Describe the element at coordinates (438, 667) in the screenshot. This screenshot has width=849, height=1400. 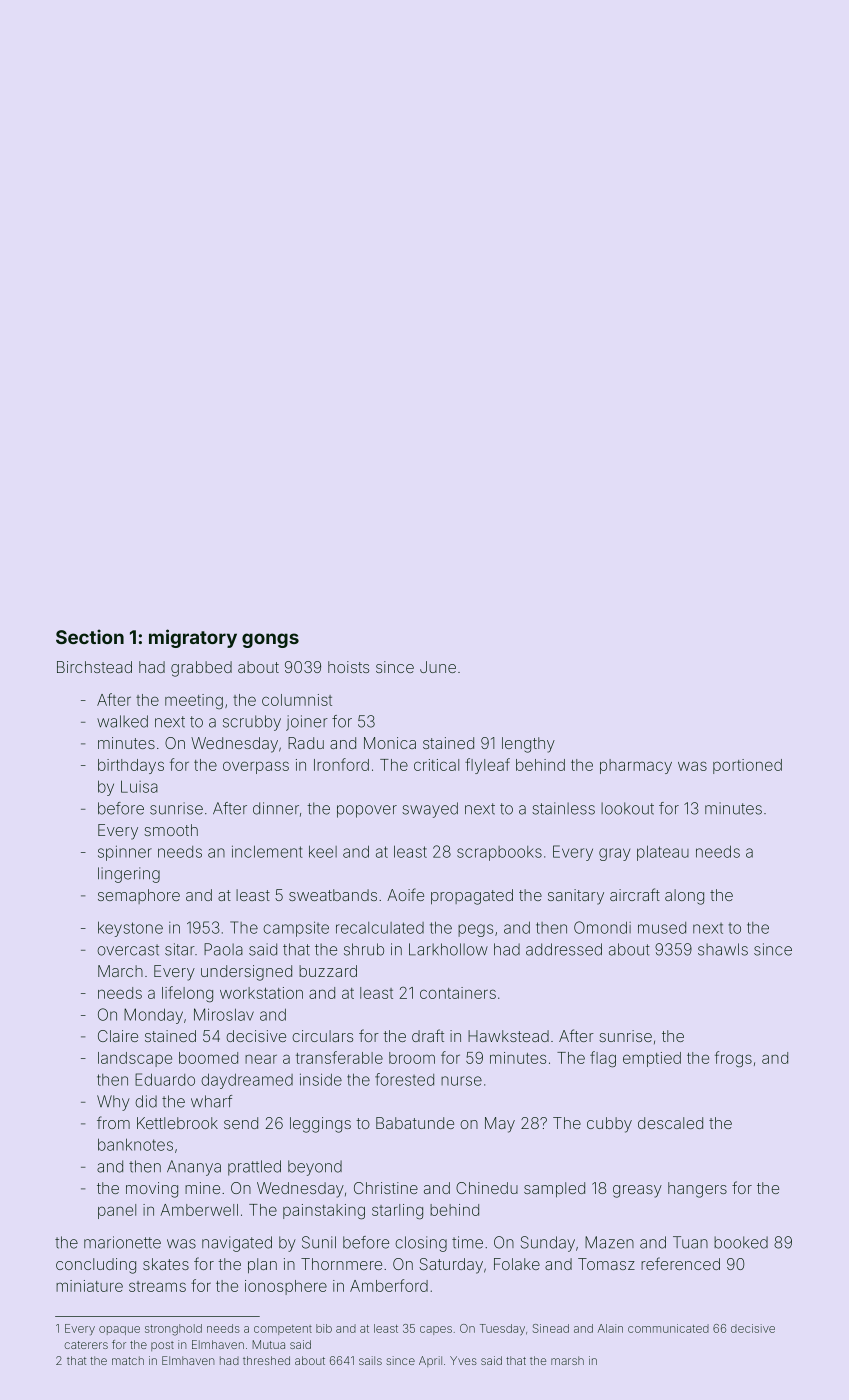
I see `June` at that location.
